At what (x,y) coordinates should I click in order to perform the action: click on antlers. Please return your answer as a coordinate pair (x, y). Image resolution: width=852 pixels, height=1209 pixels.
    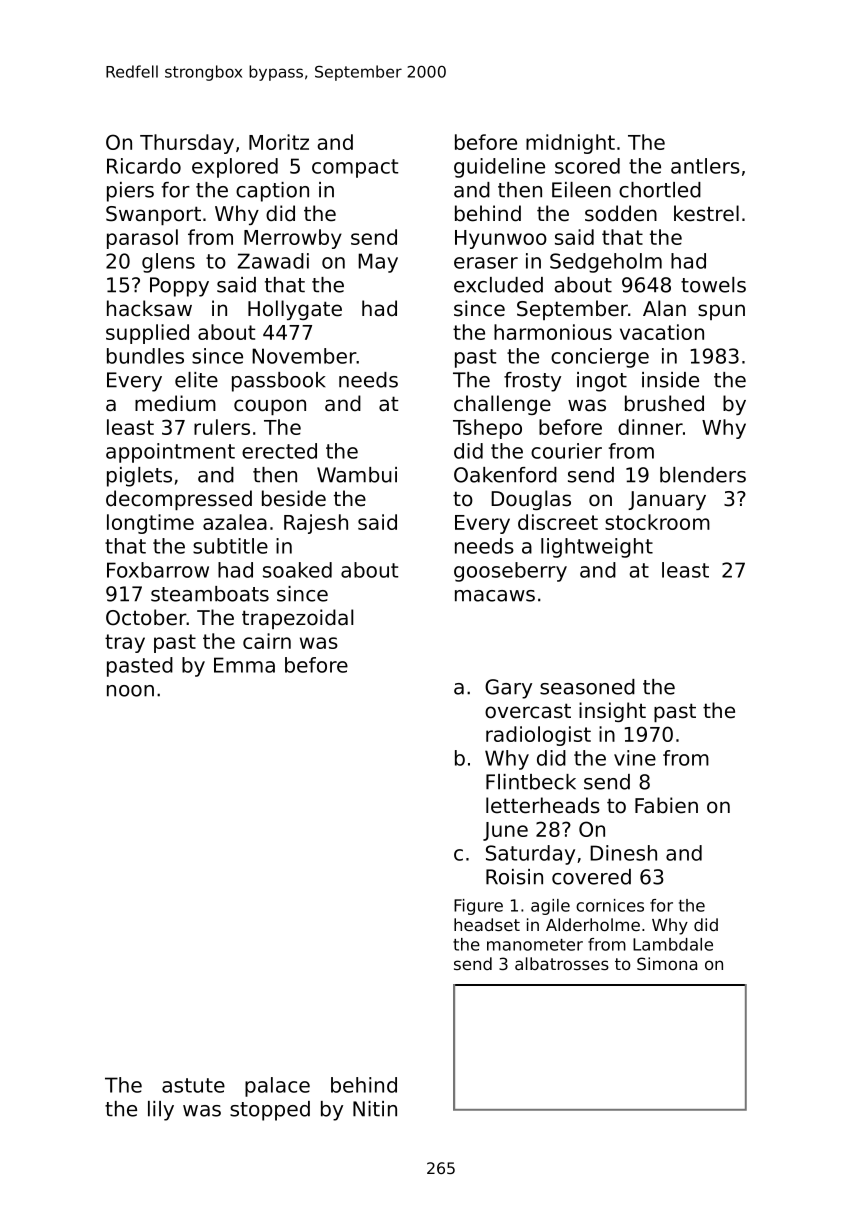
    Looking at the image, I should click on (705, 166).
